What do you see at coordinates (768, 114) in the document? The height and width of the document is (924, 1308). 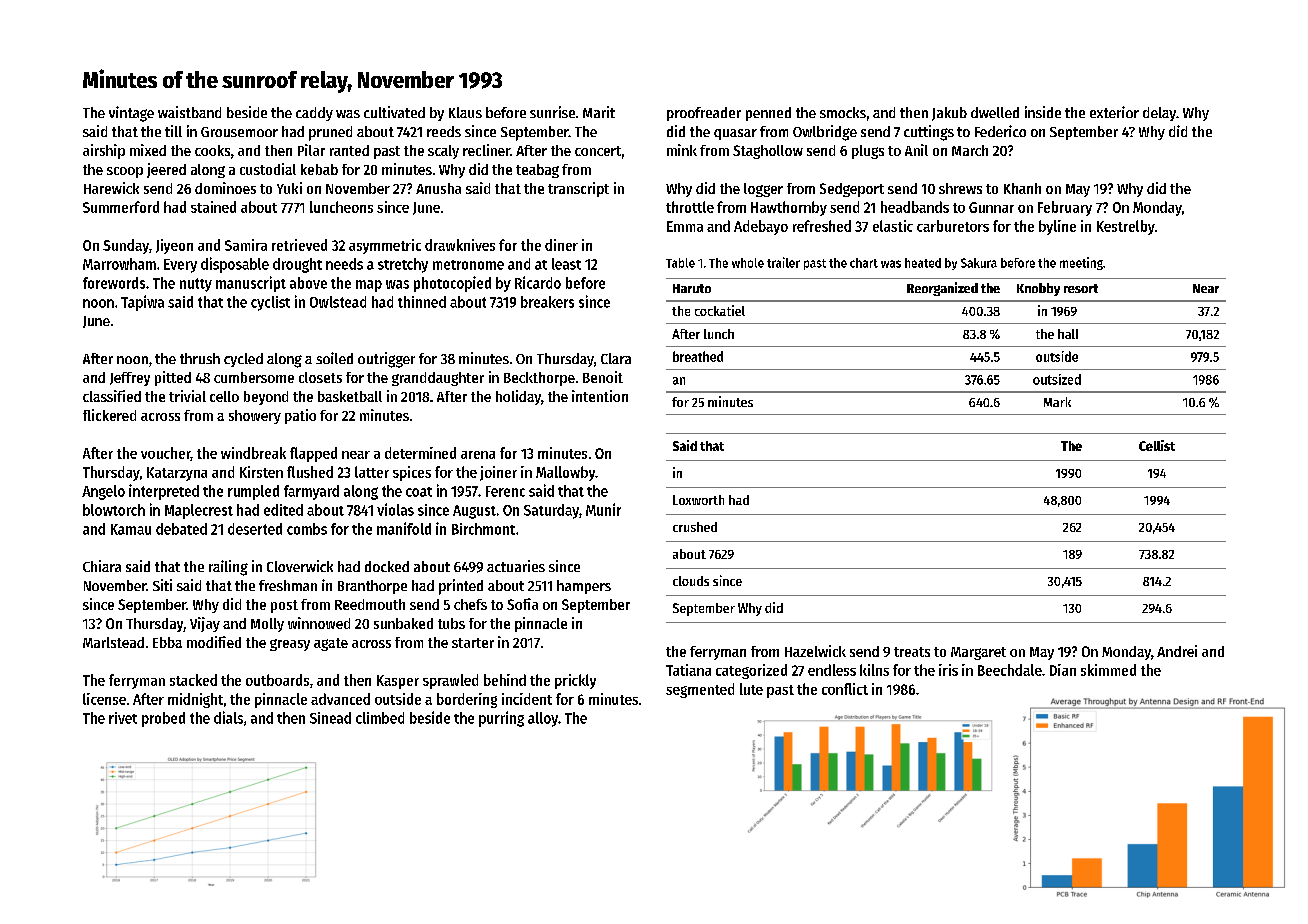 I see `penned` at bounding box center [768, 114].
